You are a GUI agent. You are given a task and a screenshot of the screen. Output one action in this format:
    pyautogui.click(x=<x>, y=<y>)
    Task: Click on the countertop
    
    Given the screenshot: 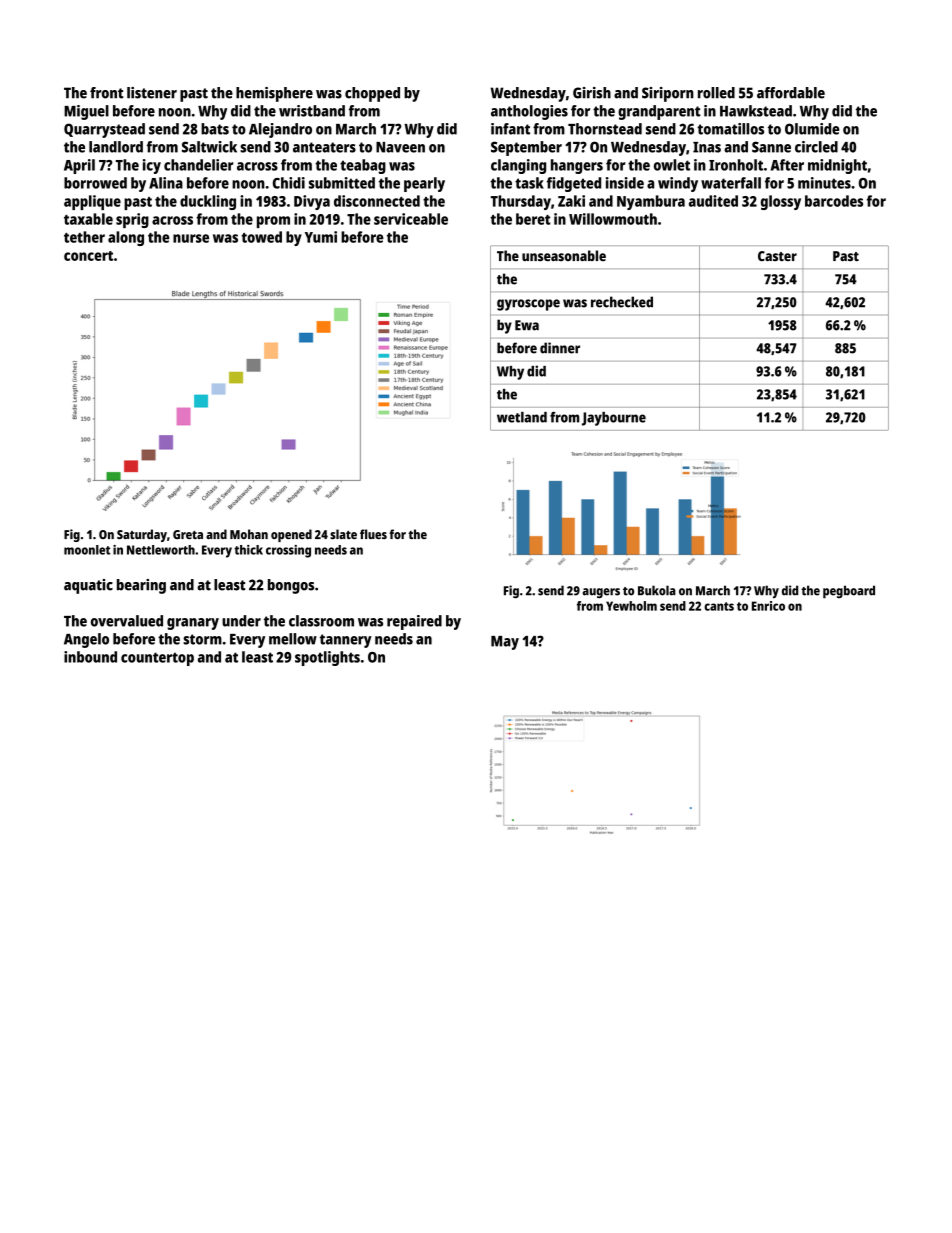 What is the action you would take?
    pyautogui.click(x=157, y=659)
